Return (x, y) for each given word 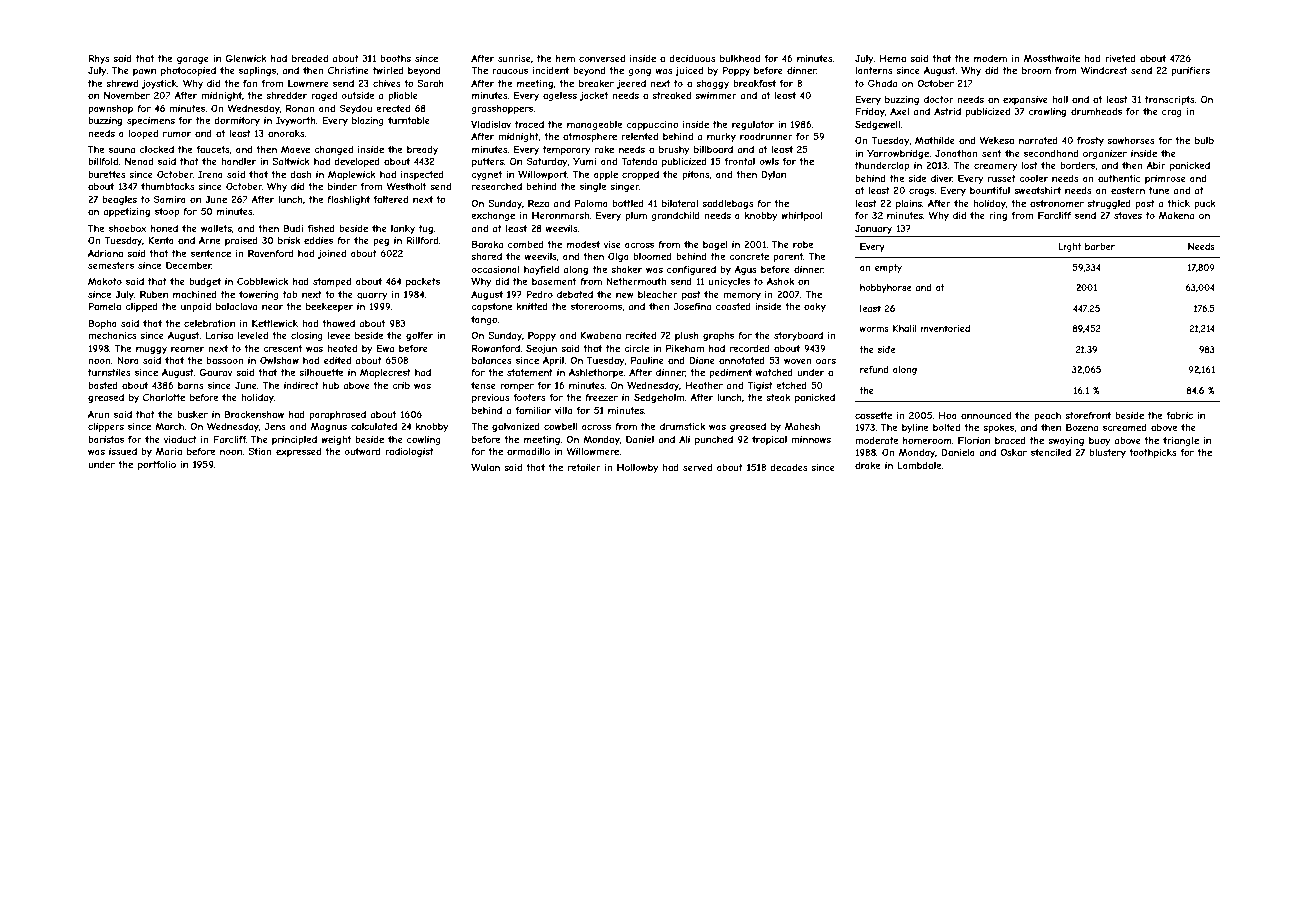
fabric (1180, 415)
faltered (391, 199)
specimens (151, 121)
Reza (538, 203)
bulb (1204, 140)
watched (774, 372)
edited (337, 360)
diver (942, 178)
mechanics (112, 335)
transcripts (1170, 100)
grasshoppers (502, 109)
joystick (159, 84)
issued (123, 451)
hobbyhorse (885, 288)
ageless (560, 96)
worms (874, 329)
